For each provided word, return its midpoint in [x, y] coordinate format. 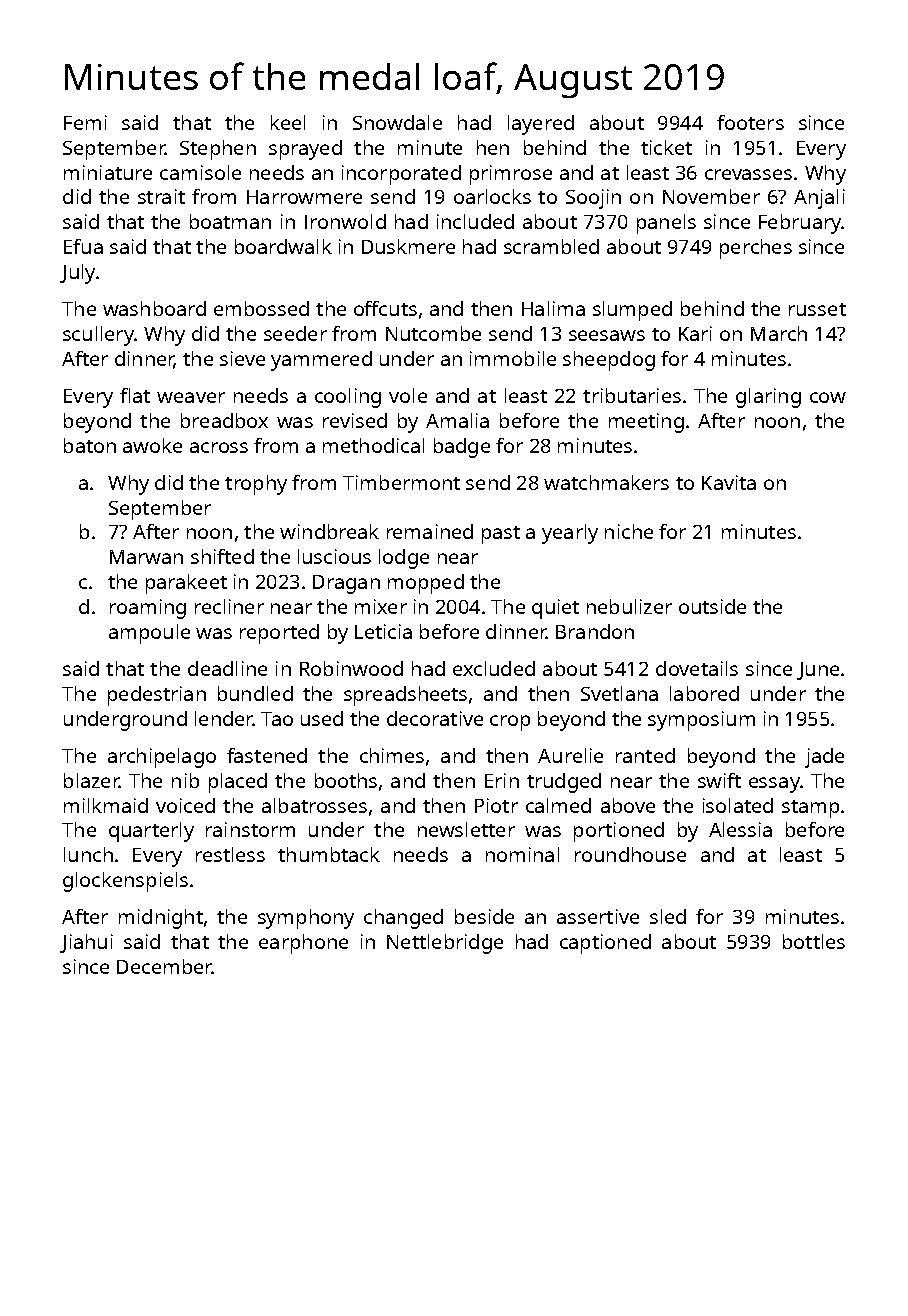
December [164, 966]
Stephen [218, 150]
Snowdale [397, 122]
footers [750, 122]
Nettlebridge [445, 944]
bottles [814, 941]
